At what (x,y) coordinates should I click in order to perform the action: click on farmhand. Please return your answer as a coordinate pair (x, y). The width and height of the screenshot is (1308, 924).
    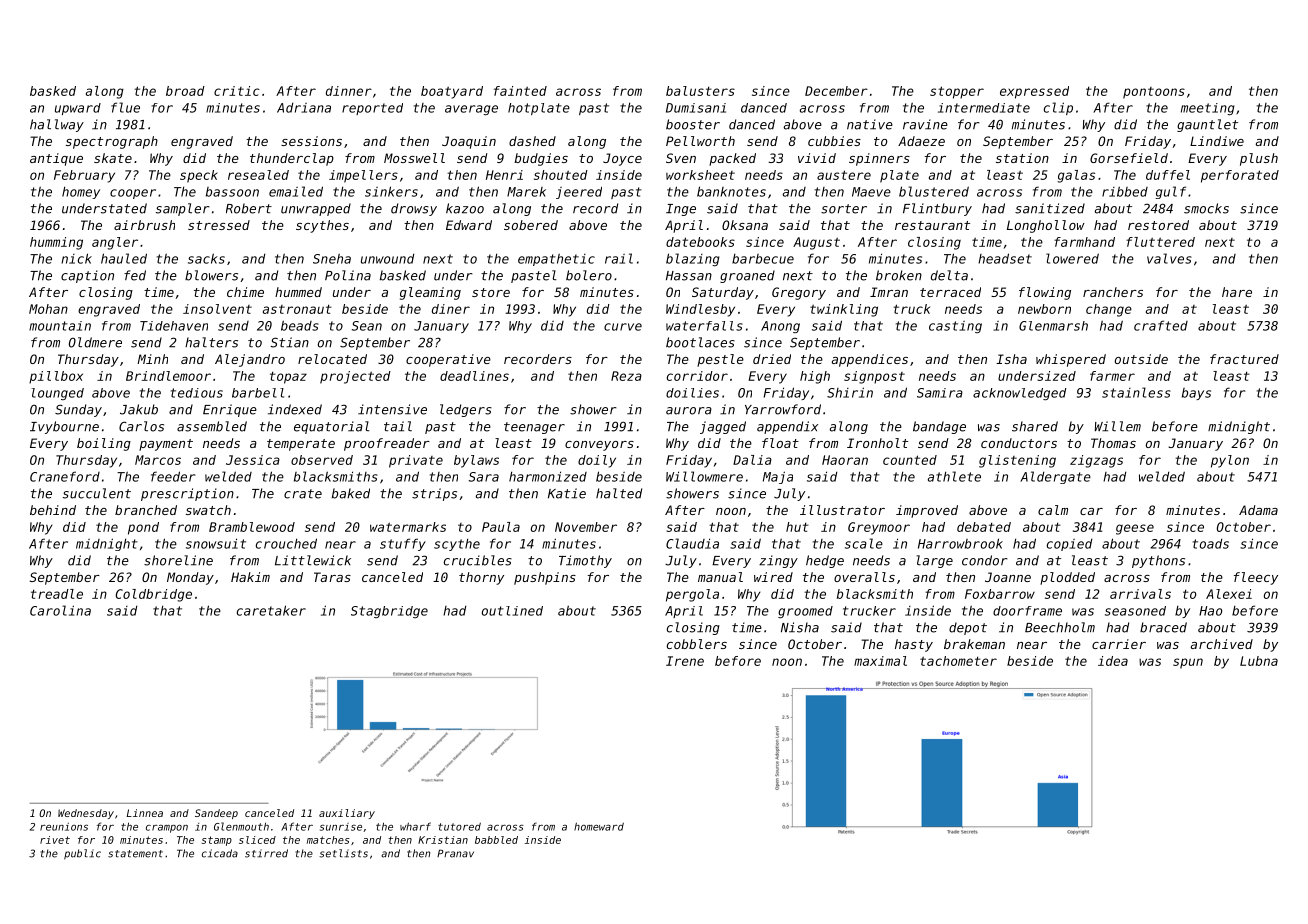
    Looking at the image, I should click on (1084, 242).
